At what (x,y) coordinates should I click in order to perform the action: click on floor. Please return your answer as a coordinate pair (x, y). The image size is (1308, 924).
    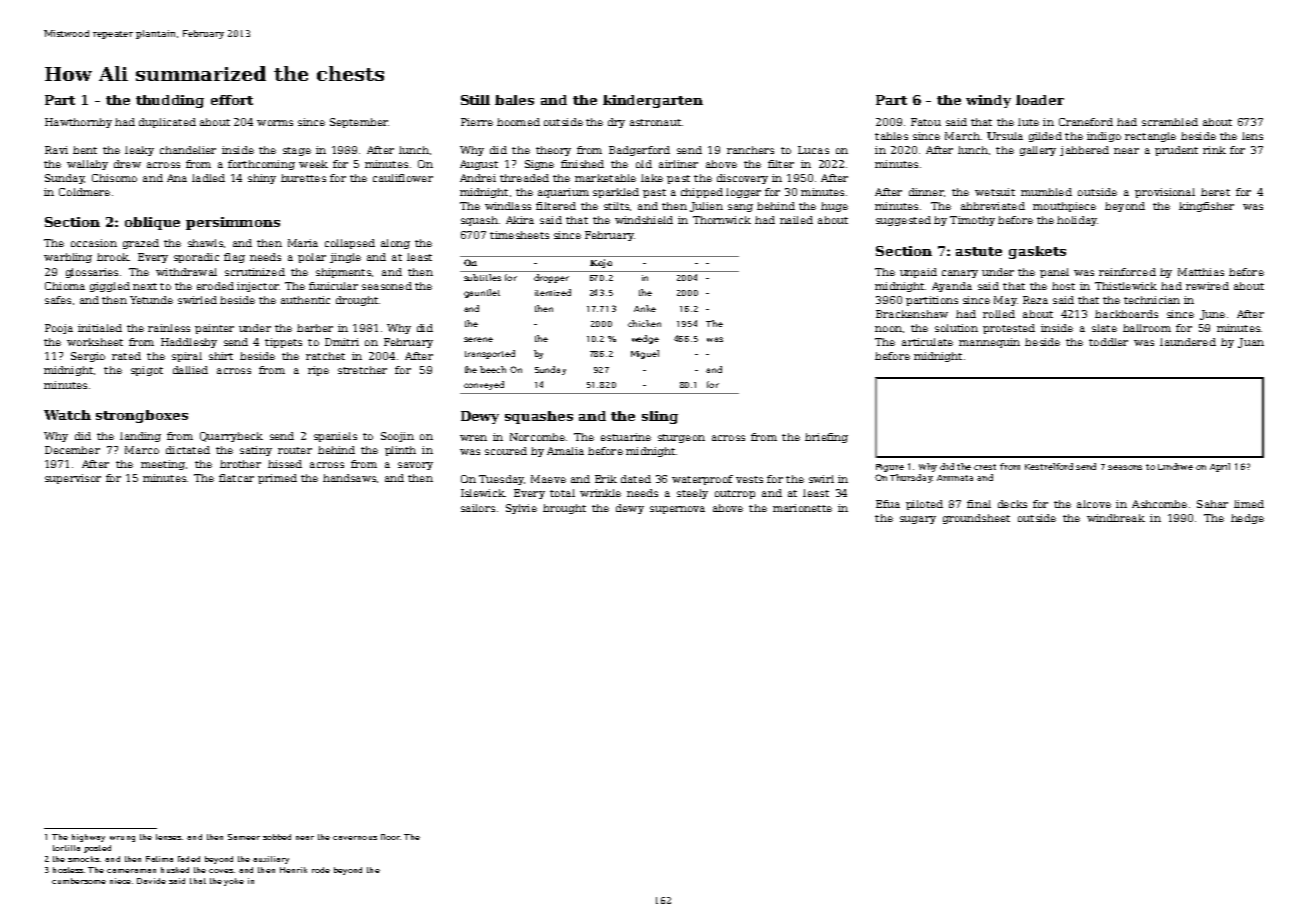
    Looking at the image, I should click on (390, 837).
